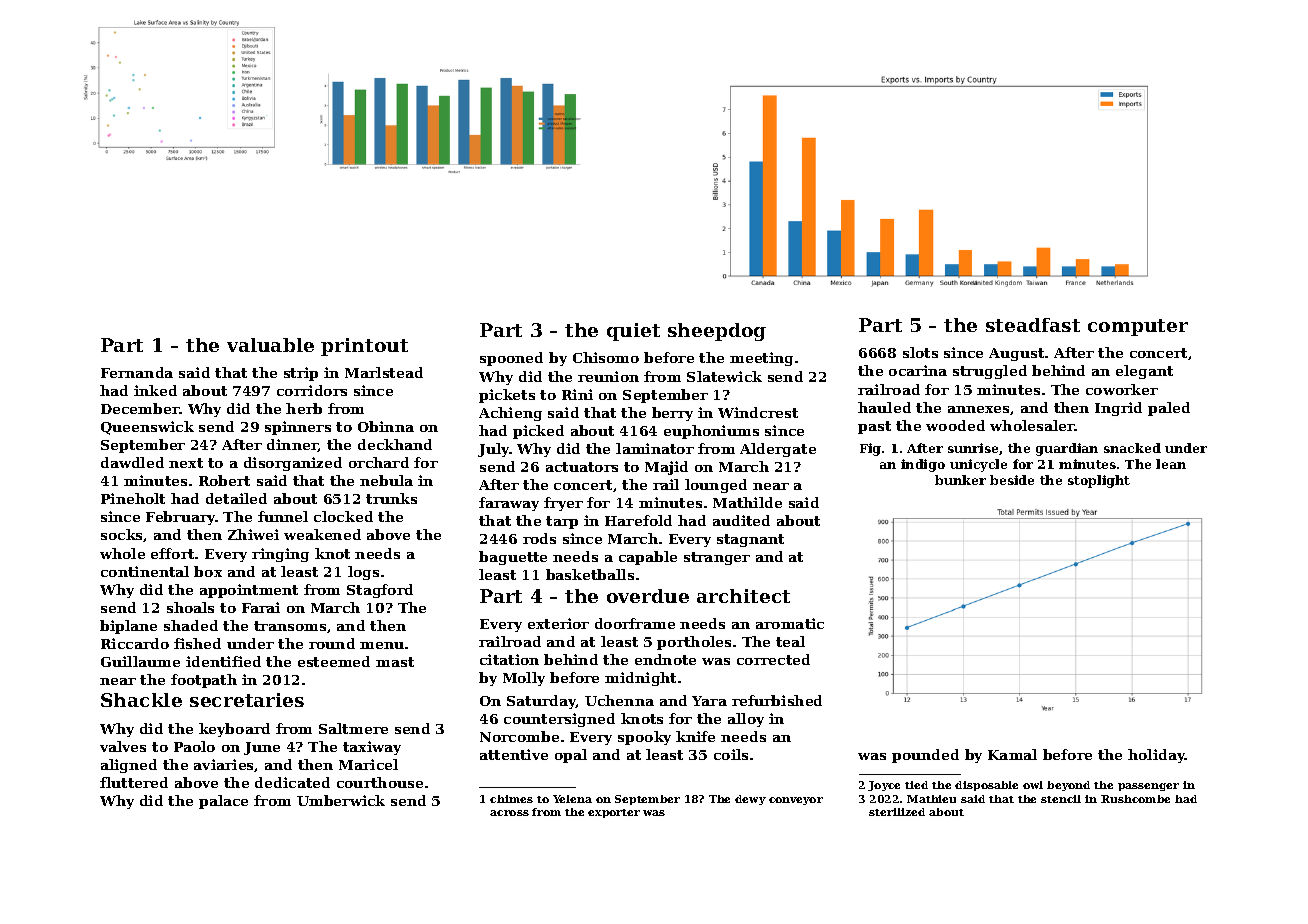 The height and width of the document is (924, 1308). I want to click on Windcrest, so click(758, 412).
